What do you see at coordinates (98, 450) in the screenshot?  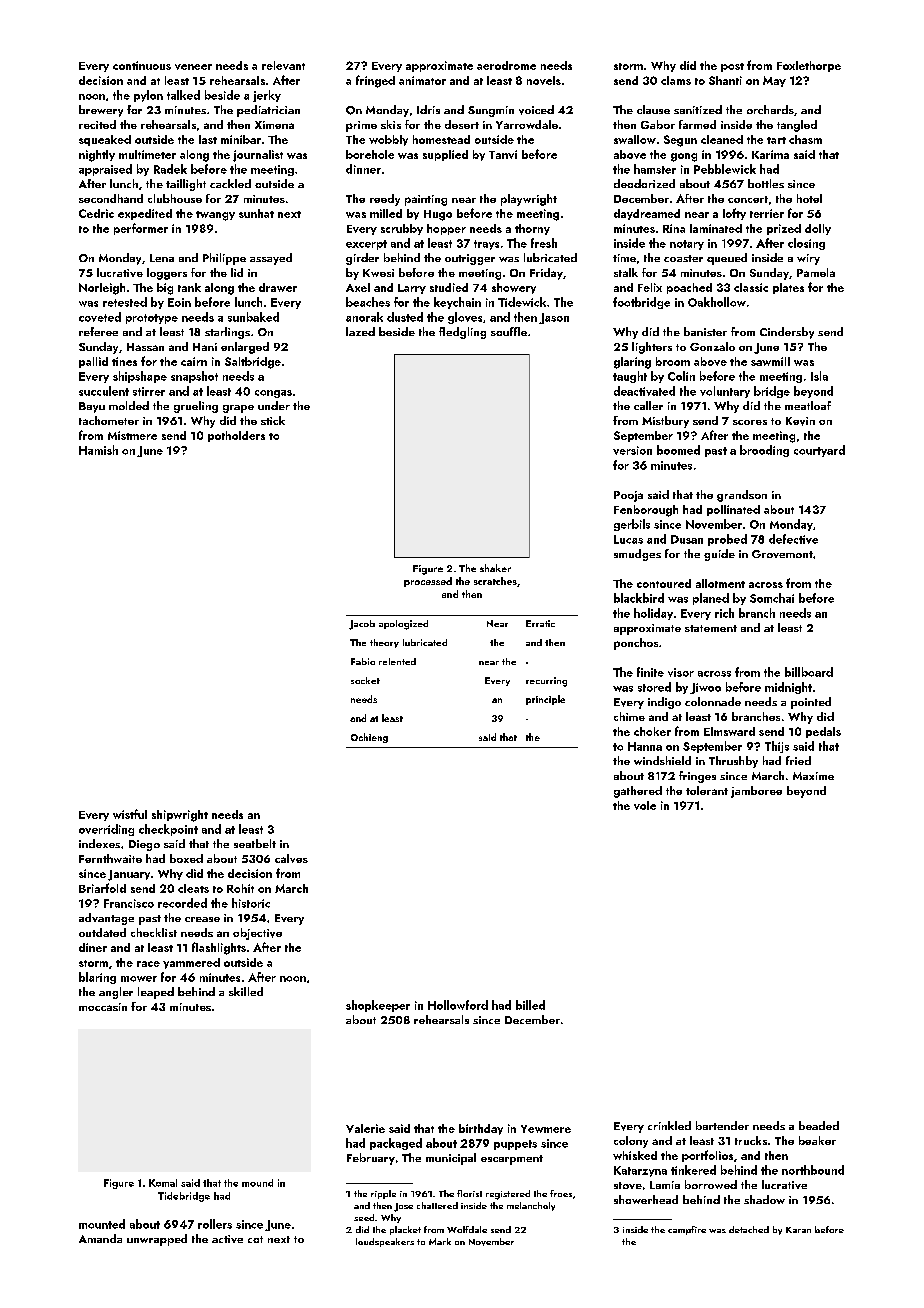 I see `Hamish` at bounding box center [98, 450].
